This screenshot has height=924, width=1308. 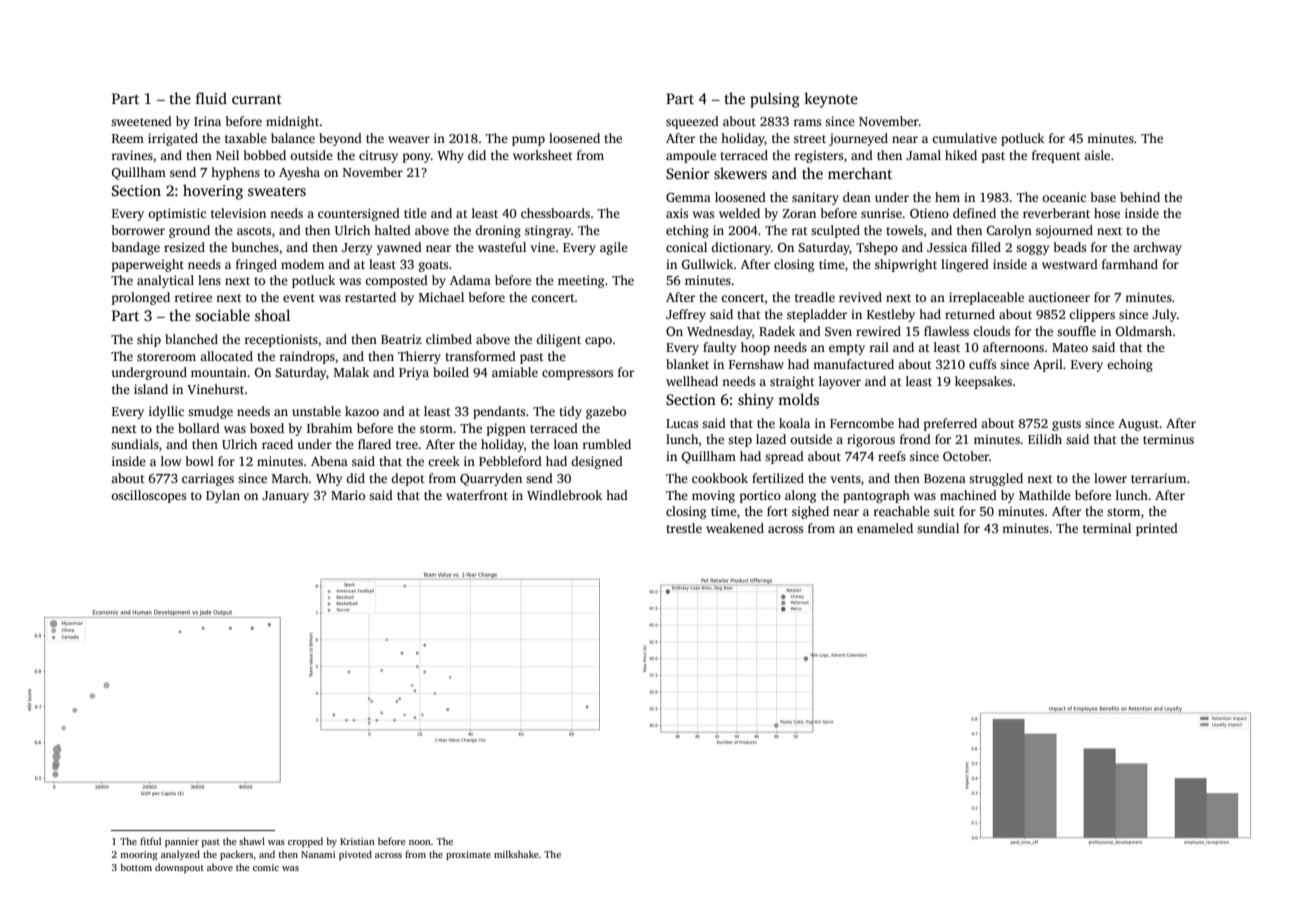 I want to click on Oldmarsh, so click(x=1144, y=331).
